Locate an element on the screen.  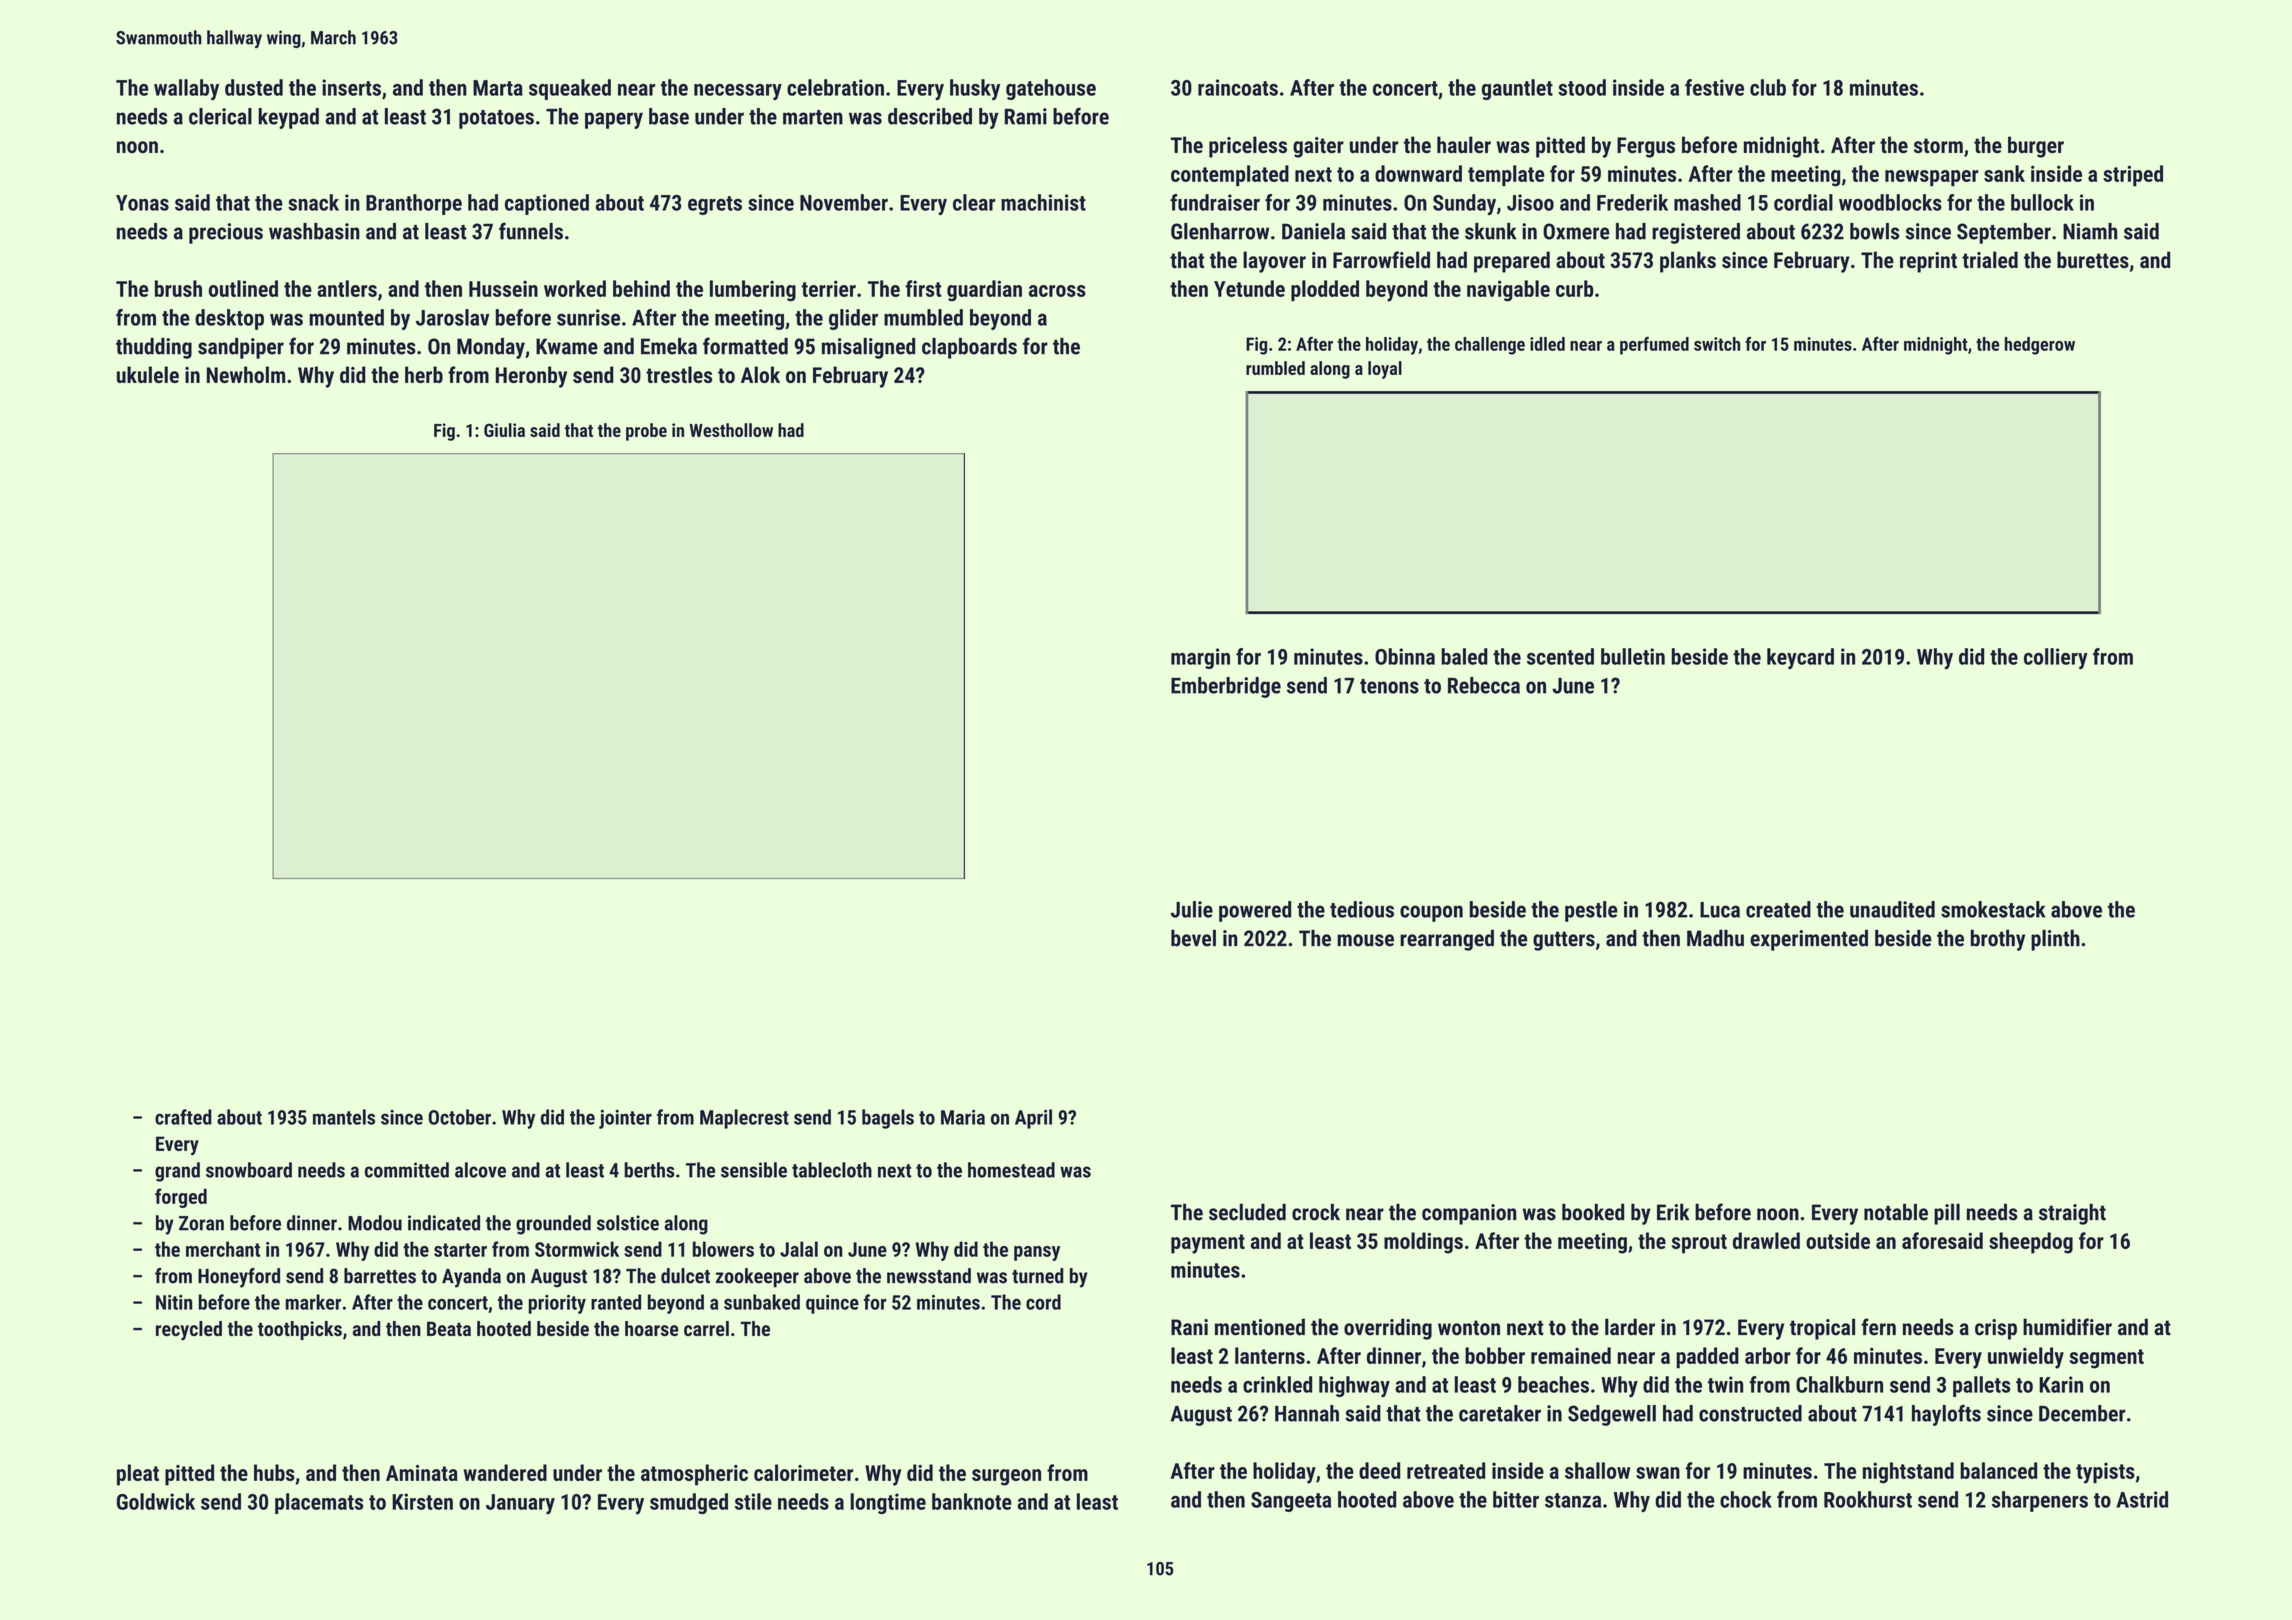
club is located at coordinates (1768, 87).
